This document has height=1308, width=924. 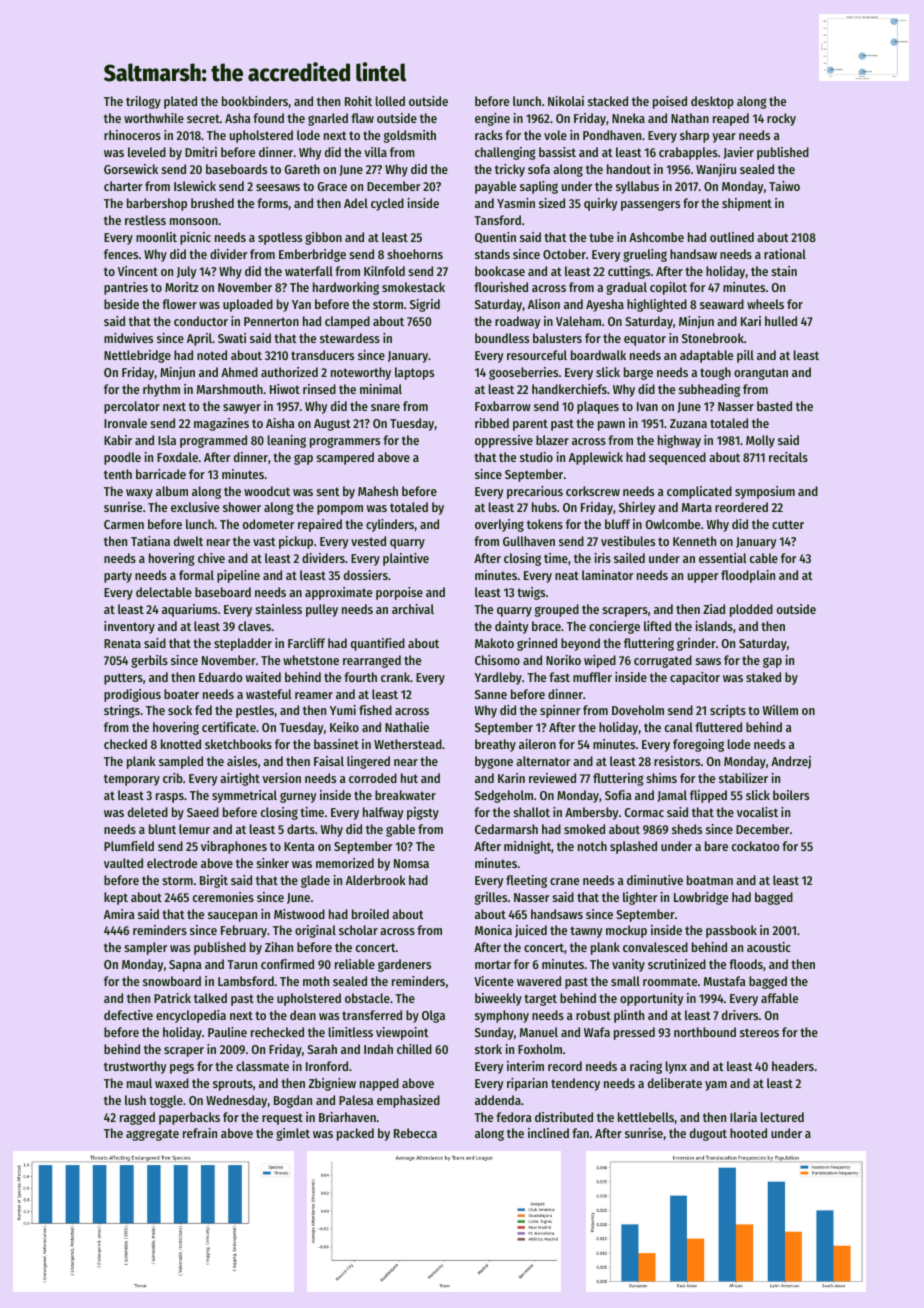 What do you see at coordinates (495, 187) in the document?
I see `payable` at bounding box center [495, 187].
